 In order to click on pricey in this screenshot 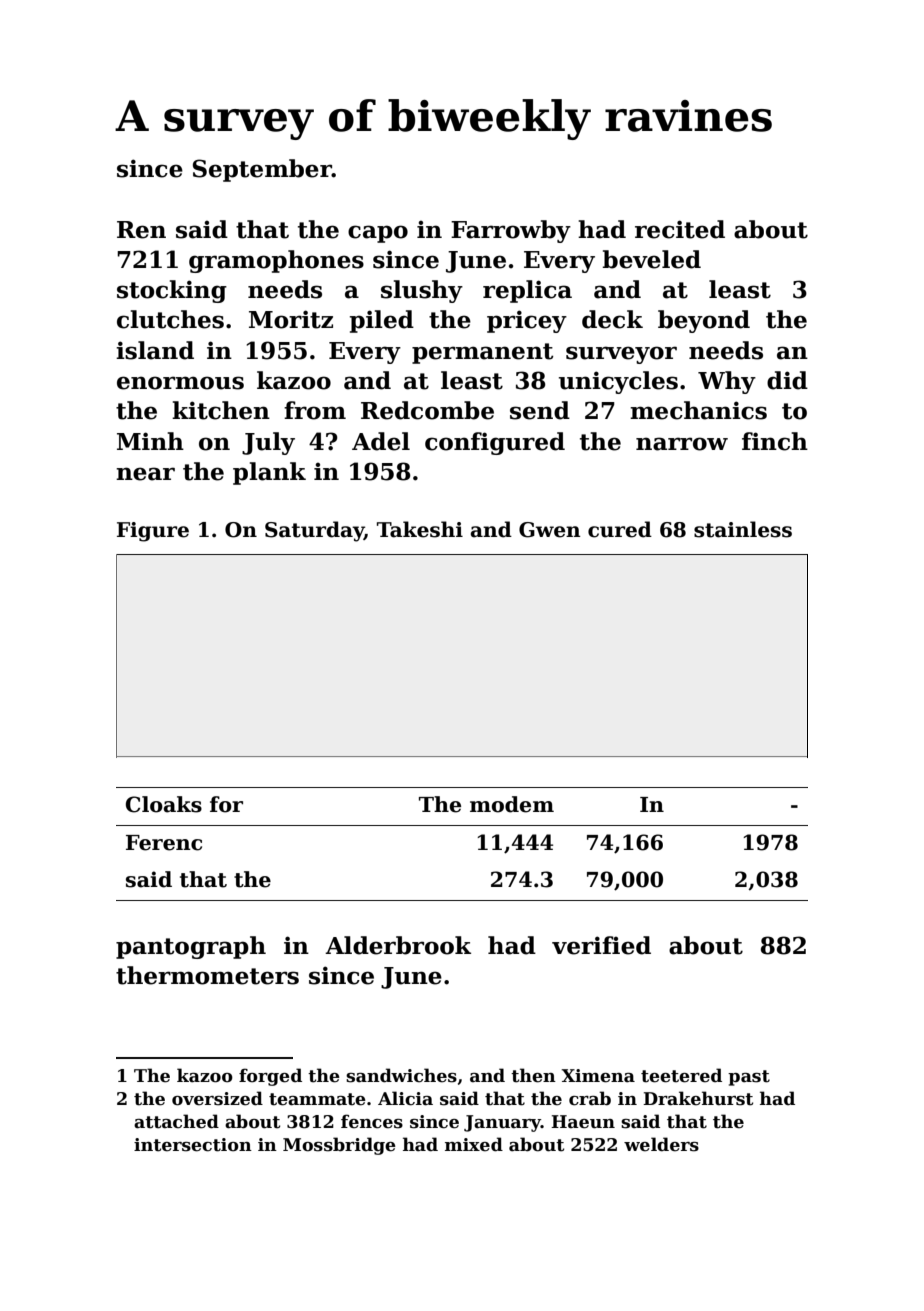, I will do `click(527, 321)`.
